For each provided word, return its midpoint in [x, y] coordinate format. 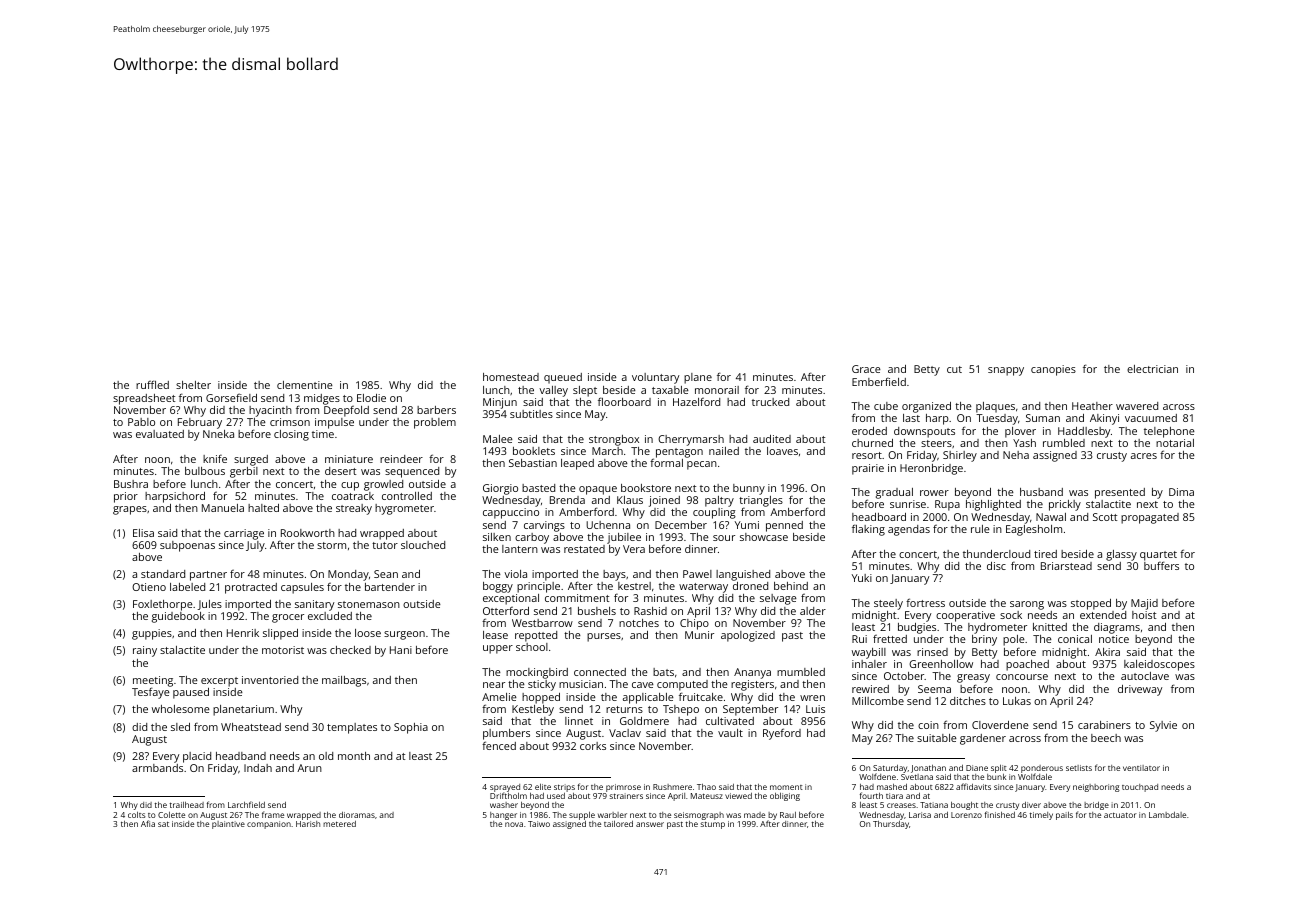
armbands [157, 768]
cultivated [730, 721]
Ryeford [782, 734]
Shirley [960, 456]
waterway [703, 588]
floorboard [624, 401]
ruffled [152, 384]
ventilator [1141, 768]
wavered [1137, 406]
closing [291, 435]
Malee [498, 439]
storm [331, 545]
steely [888, 604]
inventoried [270, 680]
